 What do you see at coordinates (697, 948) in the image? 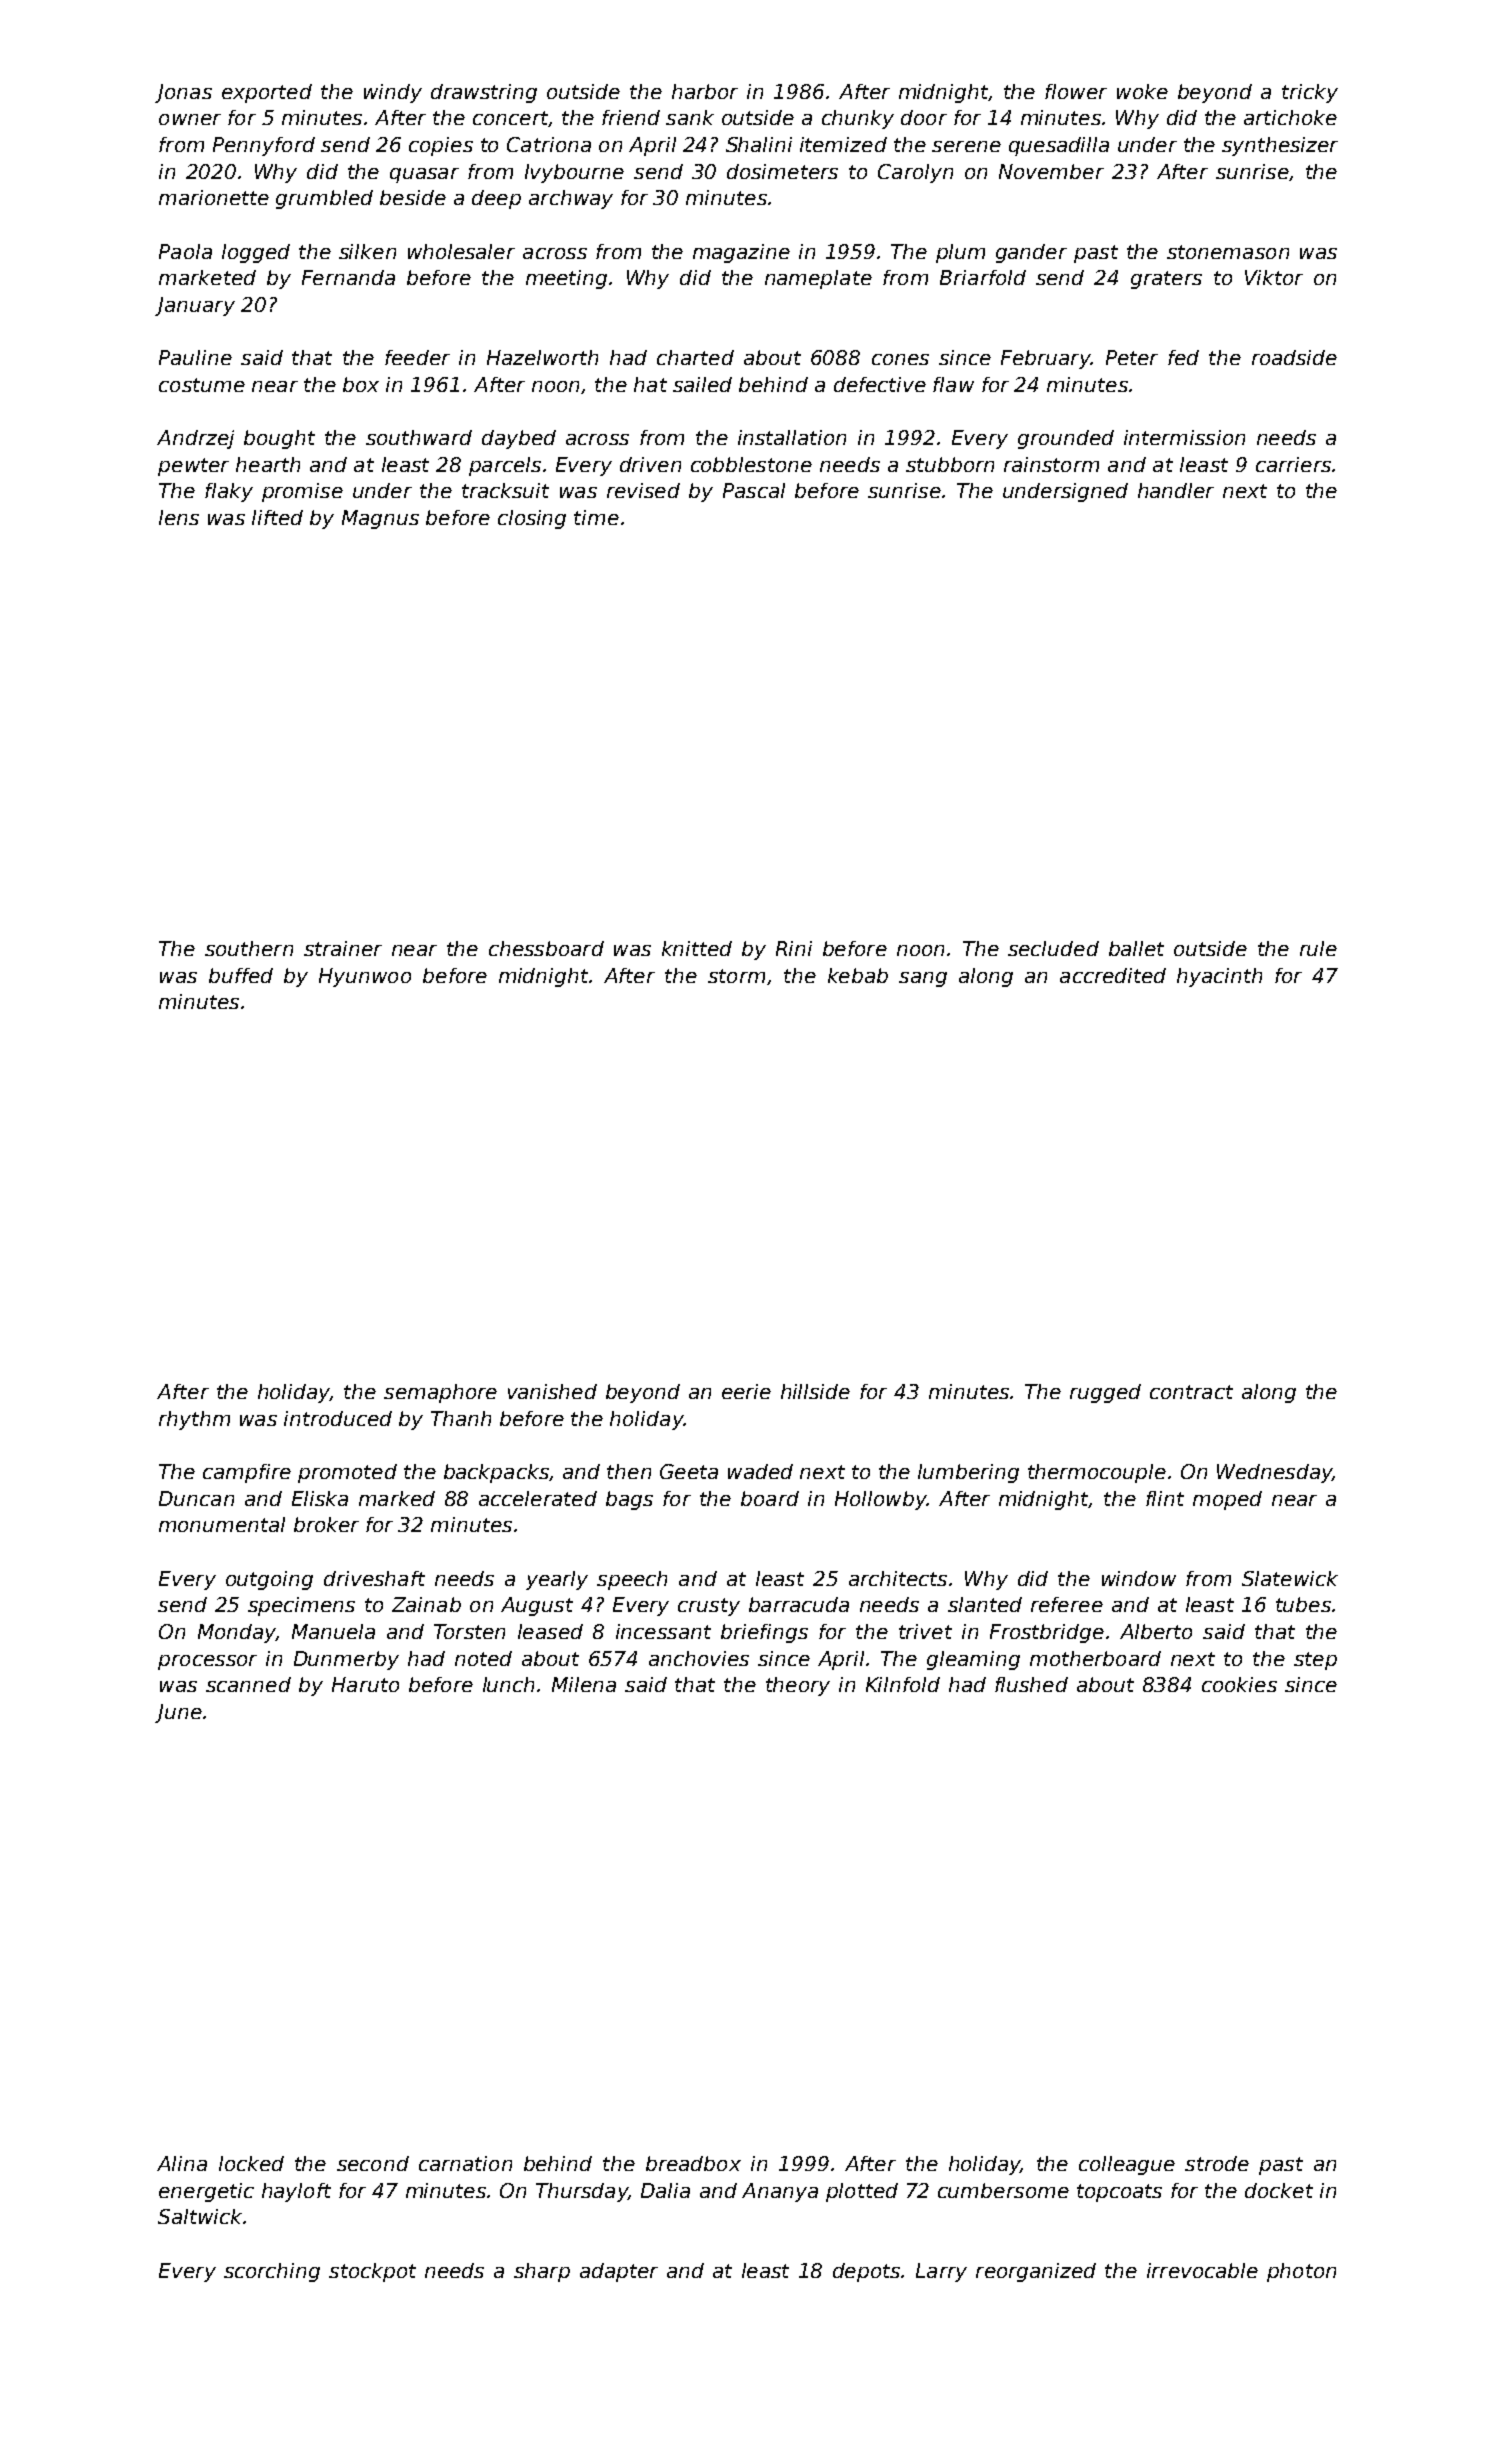
I see `knitted` at bounding box center [697, 948].
